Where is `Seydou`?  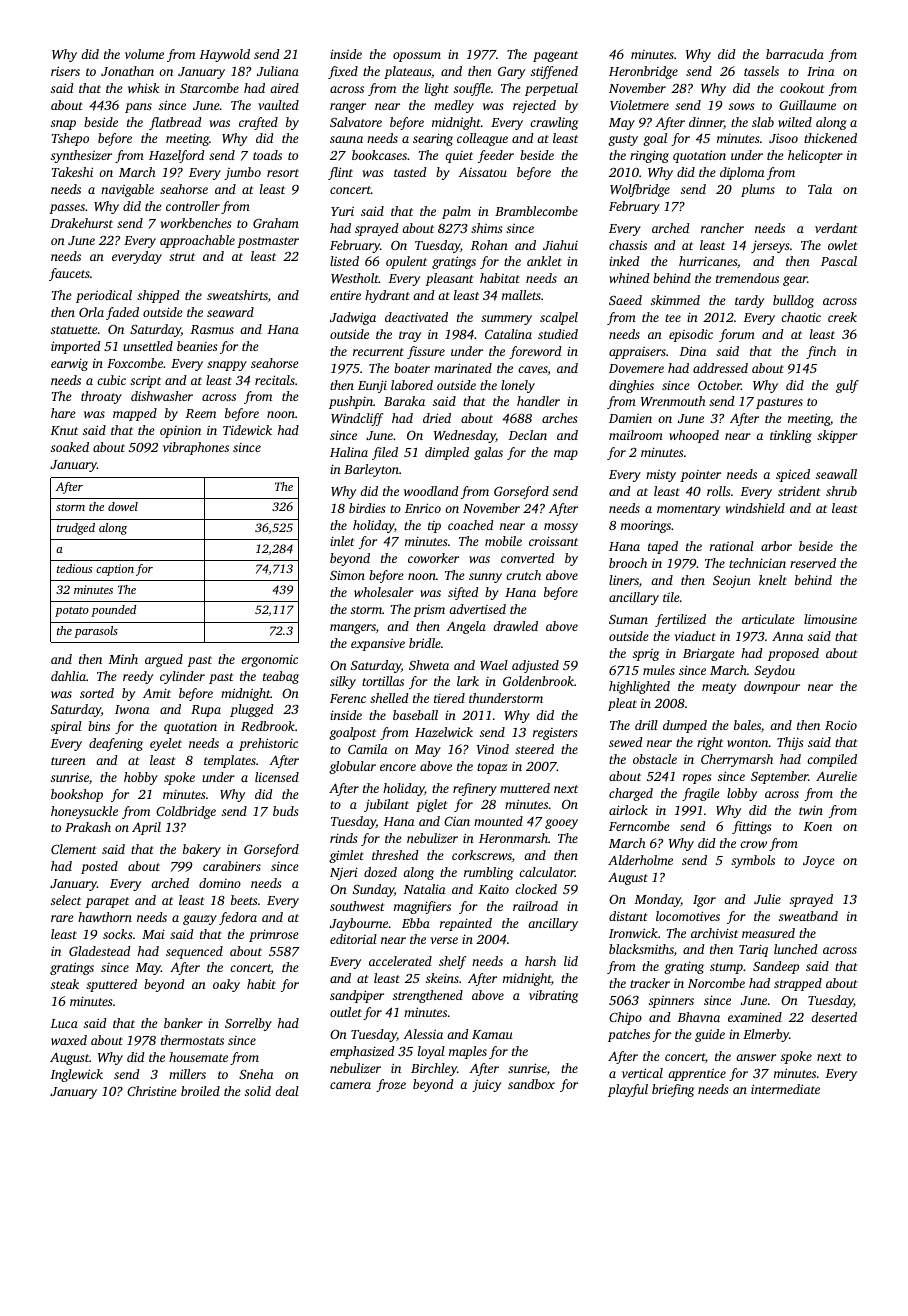 Seydou is located at coordinates (774, 671).
